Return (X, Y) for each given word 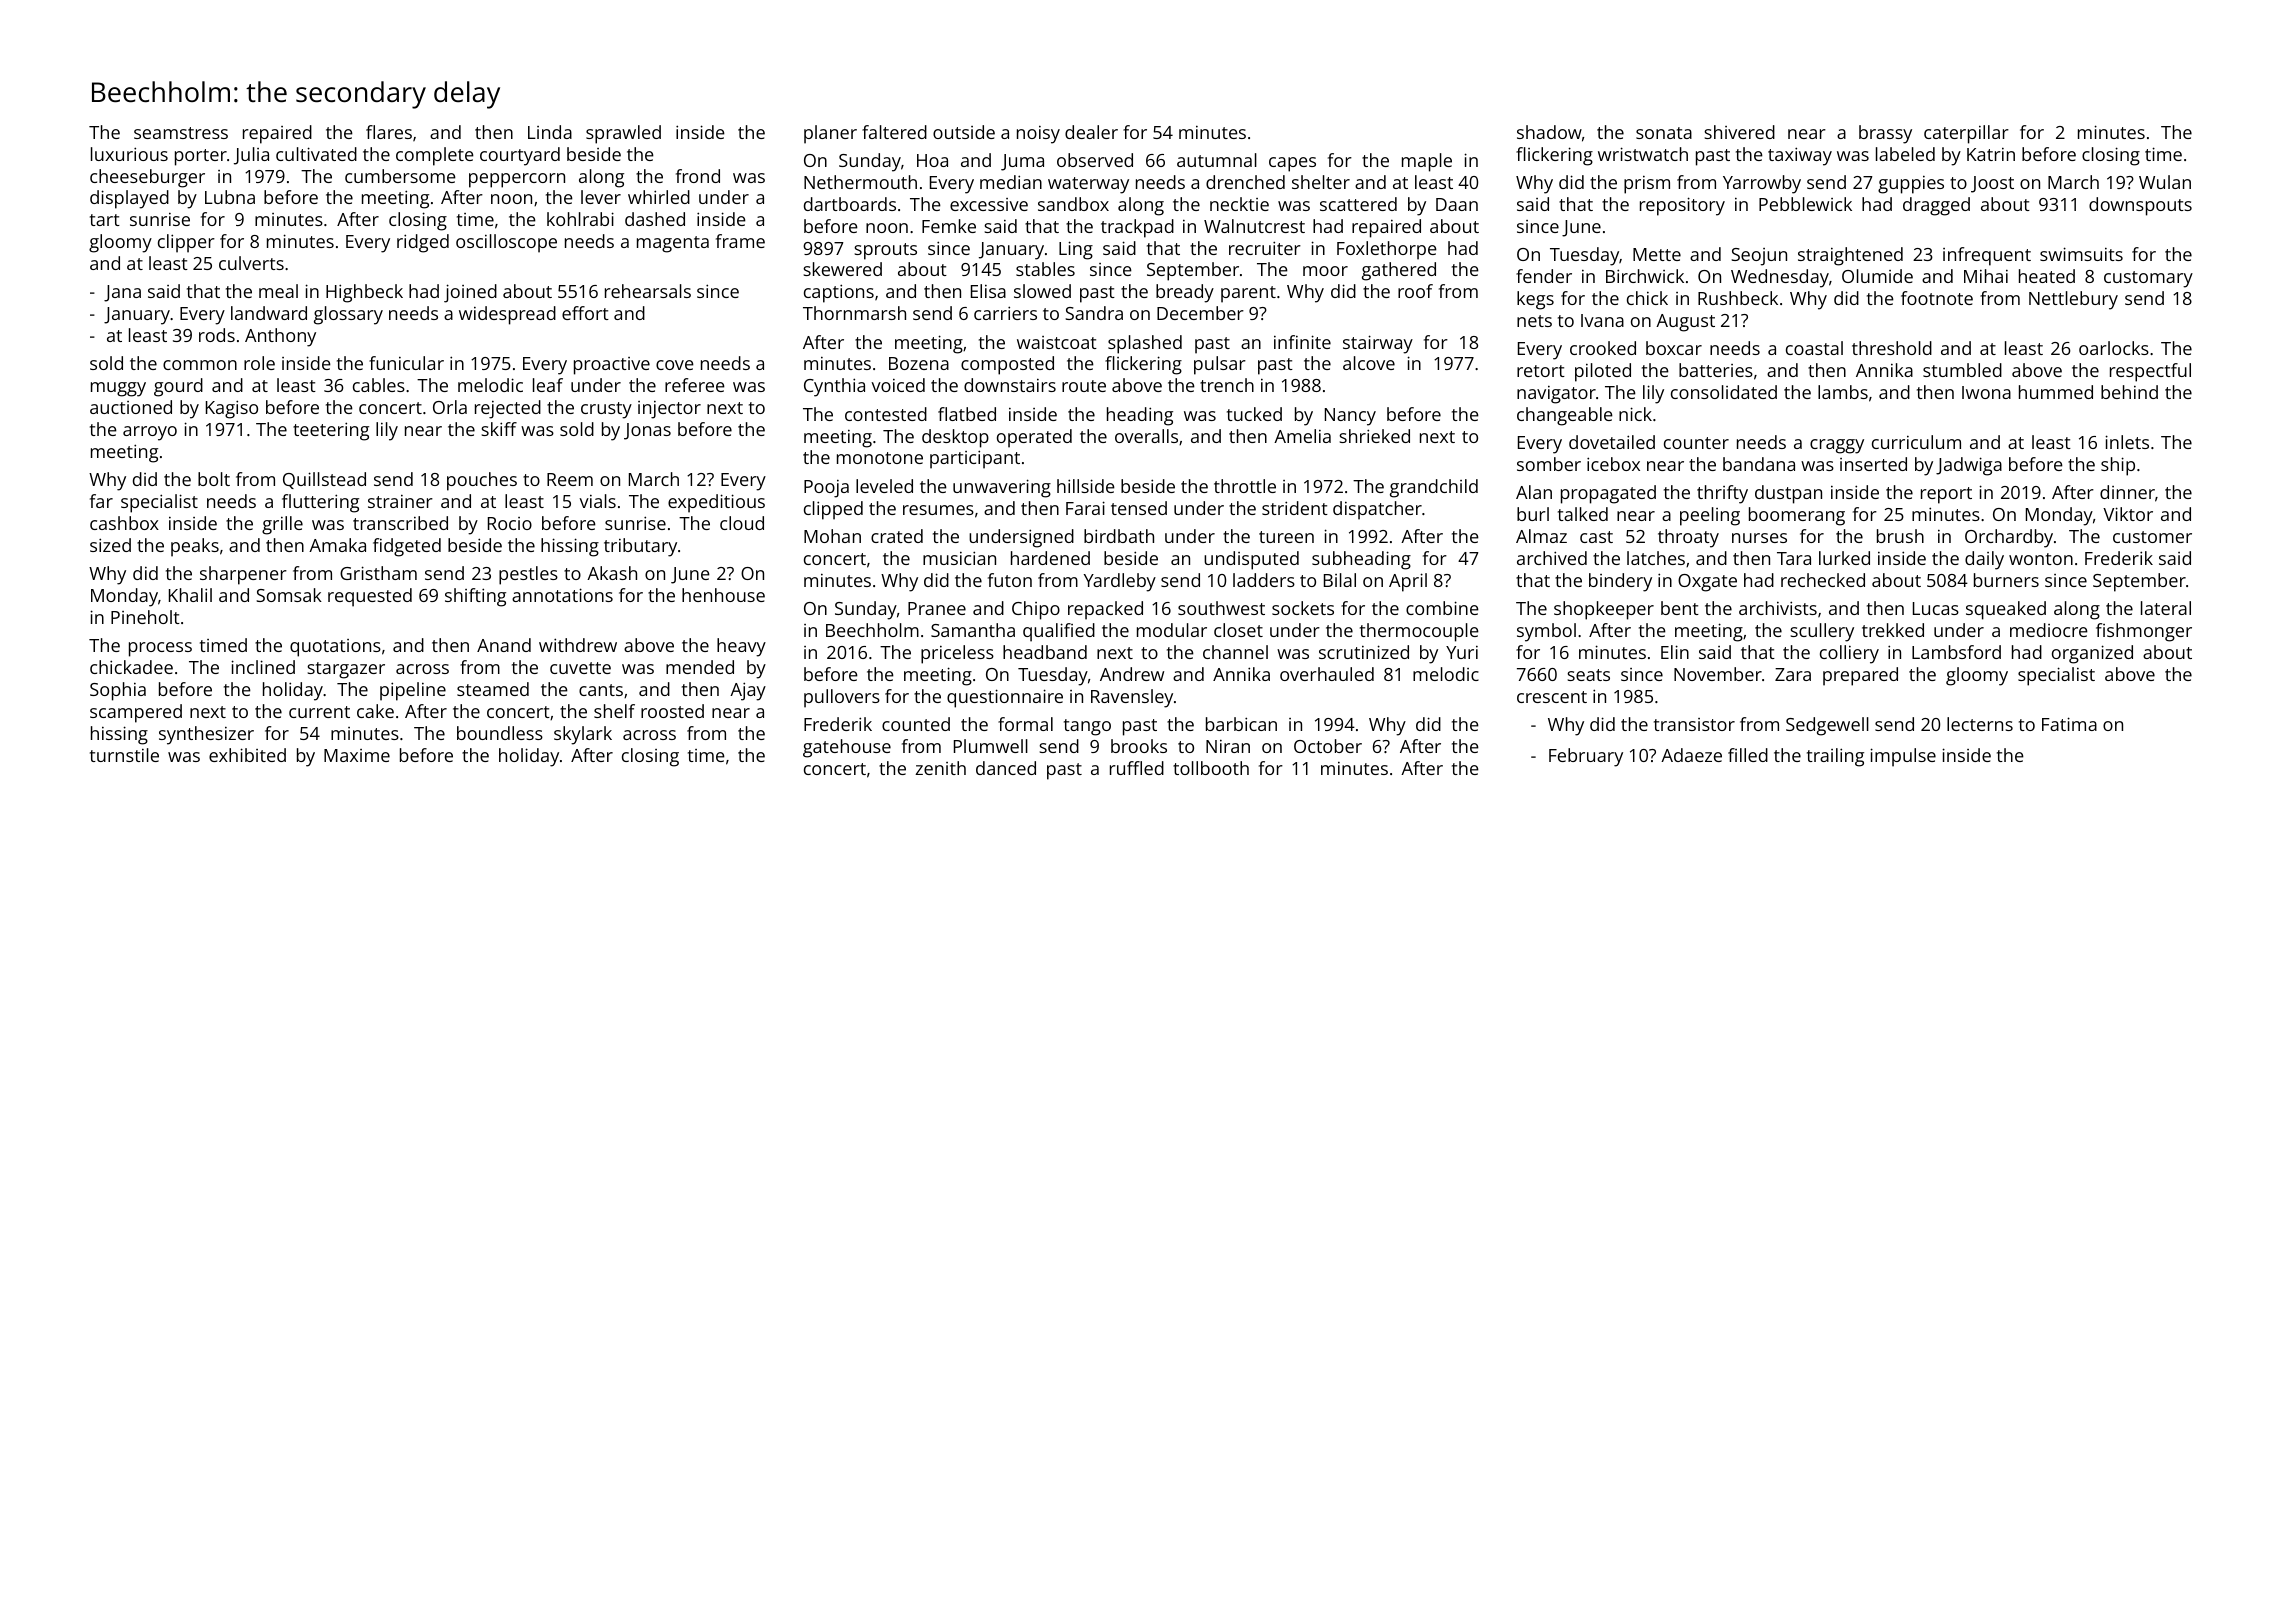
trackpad (1137, 228)
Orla (450, 407)
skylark (583, 735)
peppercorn (517, 180)
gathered (1399, 271)
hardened (1050, 558)
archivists (1778, 608)
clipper (186, 243)
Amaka (337, 545)
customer (2152, 537)
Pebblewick (1805, 204)
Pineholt (145, 617)
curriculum (1916, 442)
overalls (1146, 436)
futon (1010, 580)
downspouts (2140, 206)
